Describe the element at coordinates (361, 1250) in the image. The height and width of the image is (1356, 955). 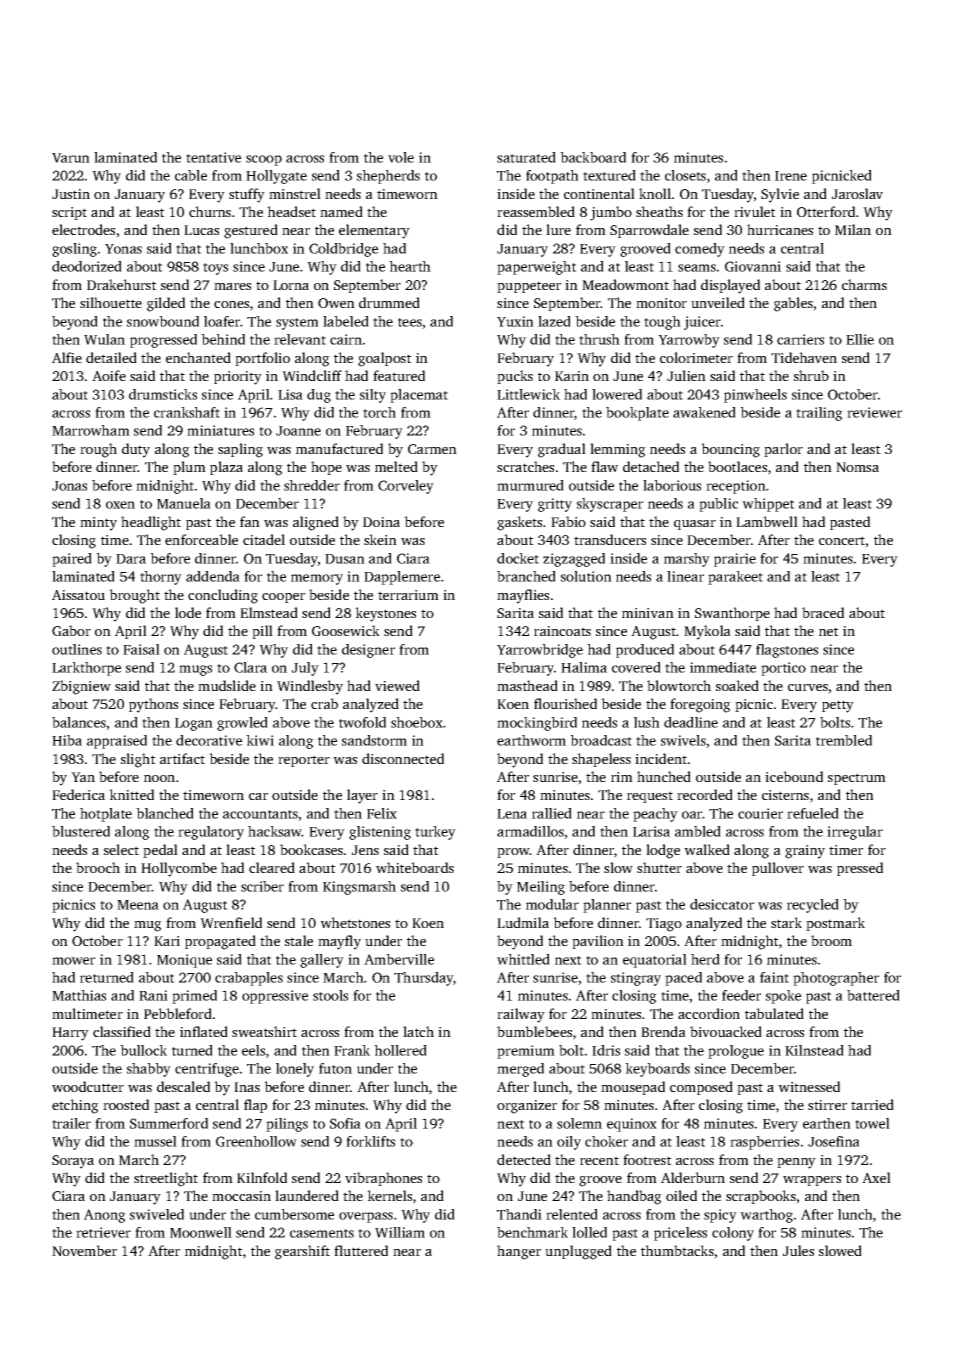
I see `fluttered` at that location.
